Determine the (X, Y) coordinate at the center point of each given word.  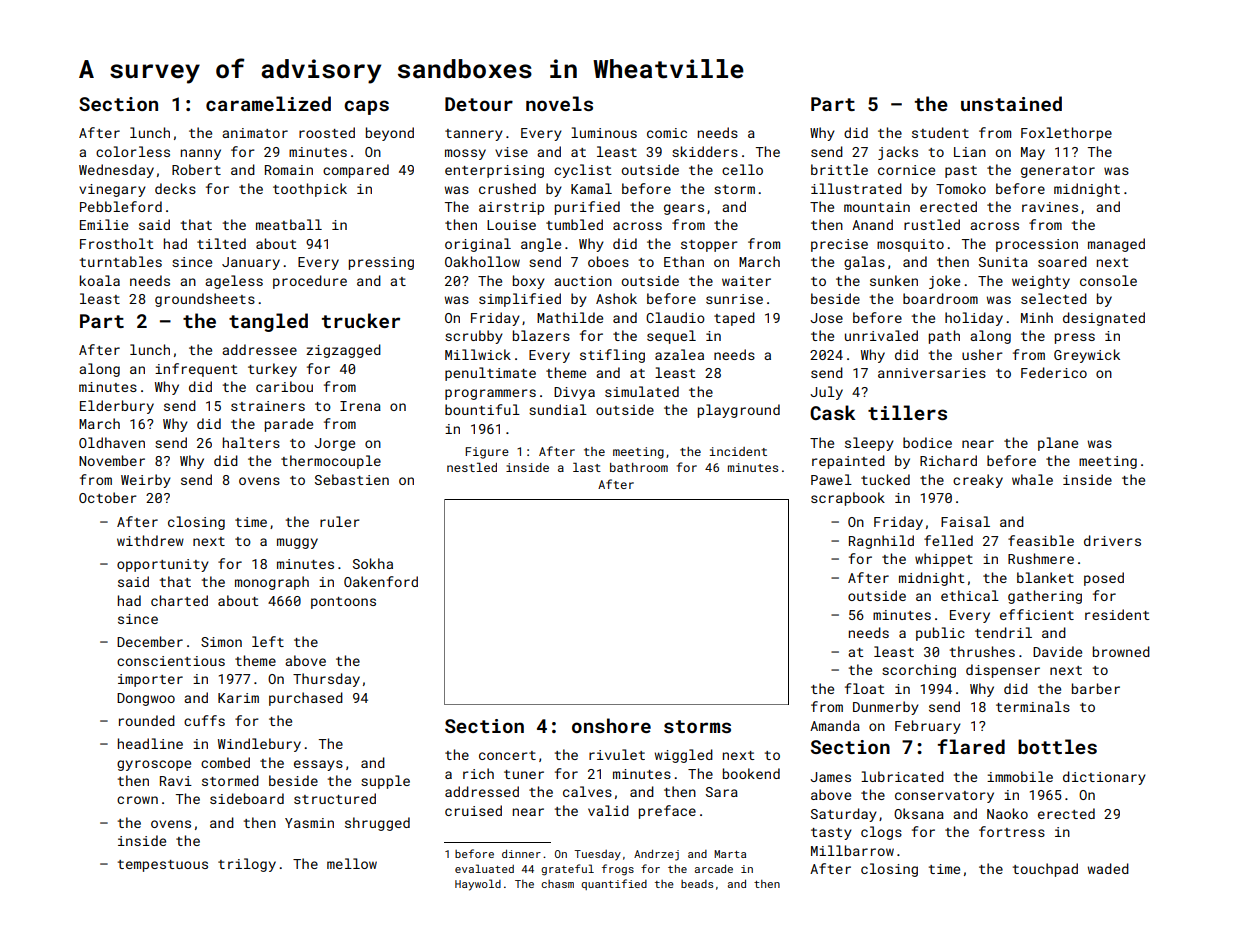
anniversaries (932, 373)
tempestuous (163, 866)
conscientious (171, 661)
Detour (479, 104)
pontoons (343, 603)
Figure (487, 453)
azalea (679, 354)
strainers (268, 406)
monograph (272, 583)
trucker (361, 320)
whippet (944, 560)
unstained (1011, 103)
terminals (1033, 706)
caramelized (268, 103)
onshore (611, 725)
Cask (833, 412)
